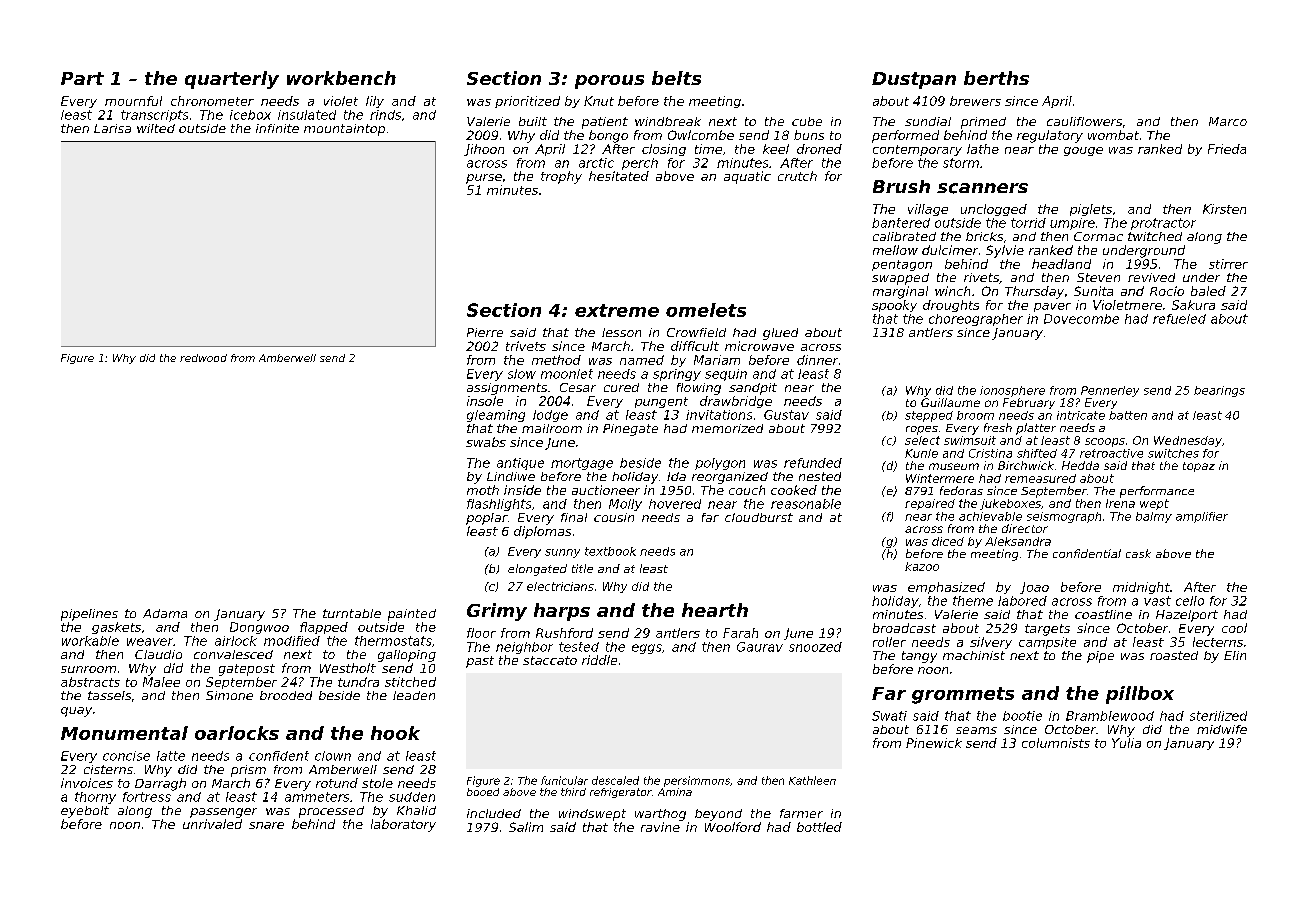 The image size is (1308, 924). Describe the element at coordinates (90, 641) in the screenshot. I see `workable` at that location.
